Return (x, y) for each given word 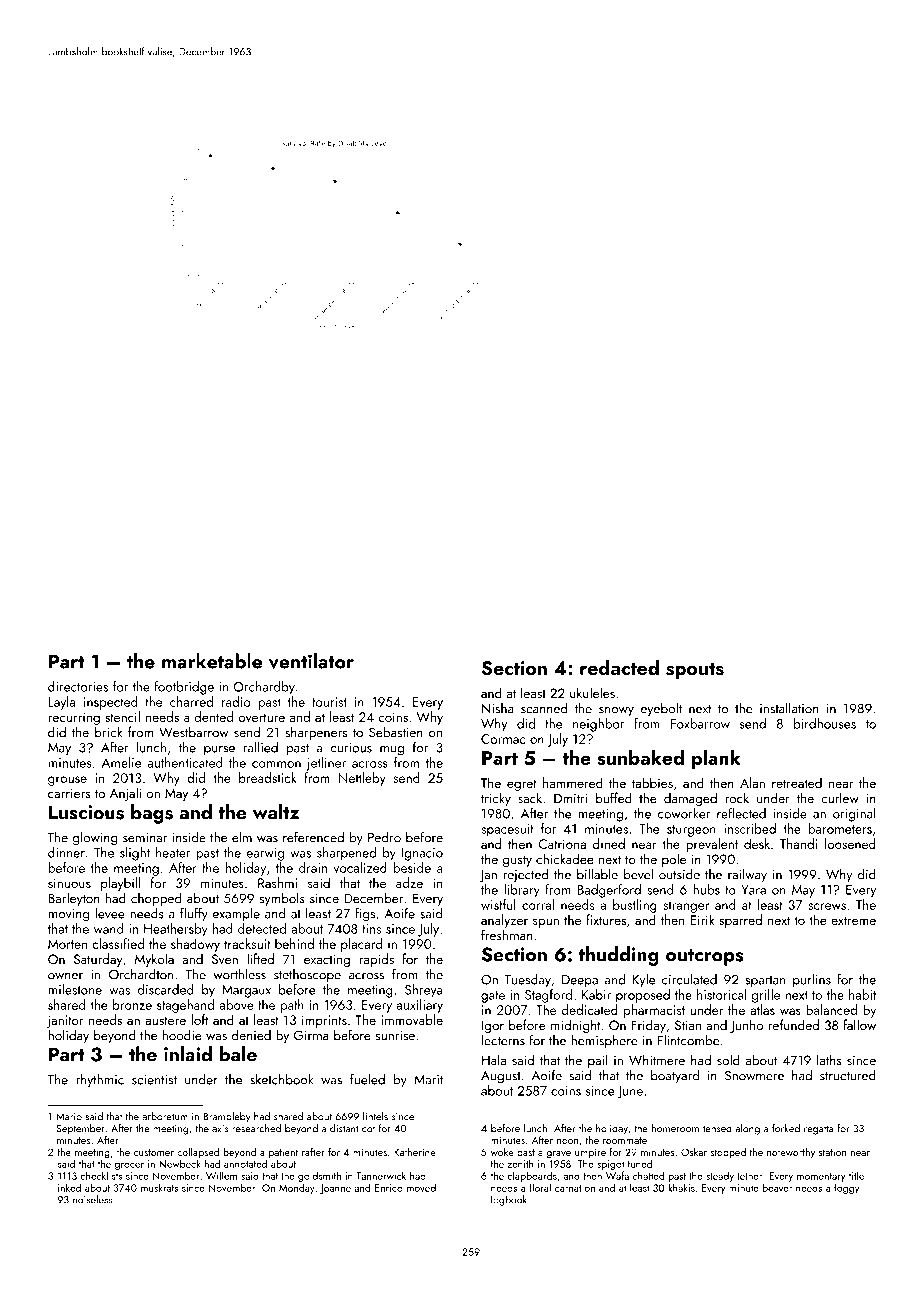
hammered (573, 782)
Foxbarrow (700, 723)
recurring (74, 718)
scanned (544, 708)
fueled (367, 1079)
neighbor (598, 725)
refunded (794, 1024)
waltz (276, 812)
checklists (101, 1175)
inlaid (188, 1054)
